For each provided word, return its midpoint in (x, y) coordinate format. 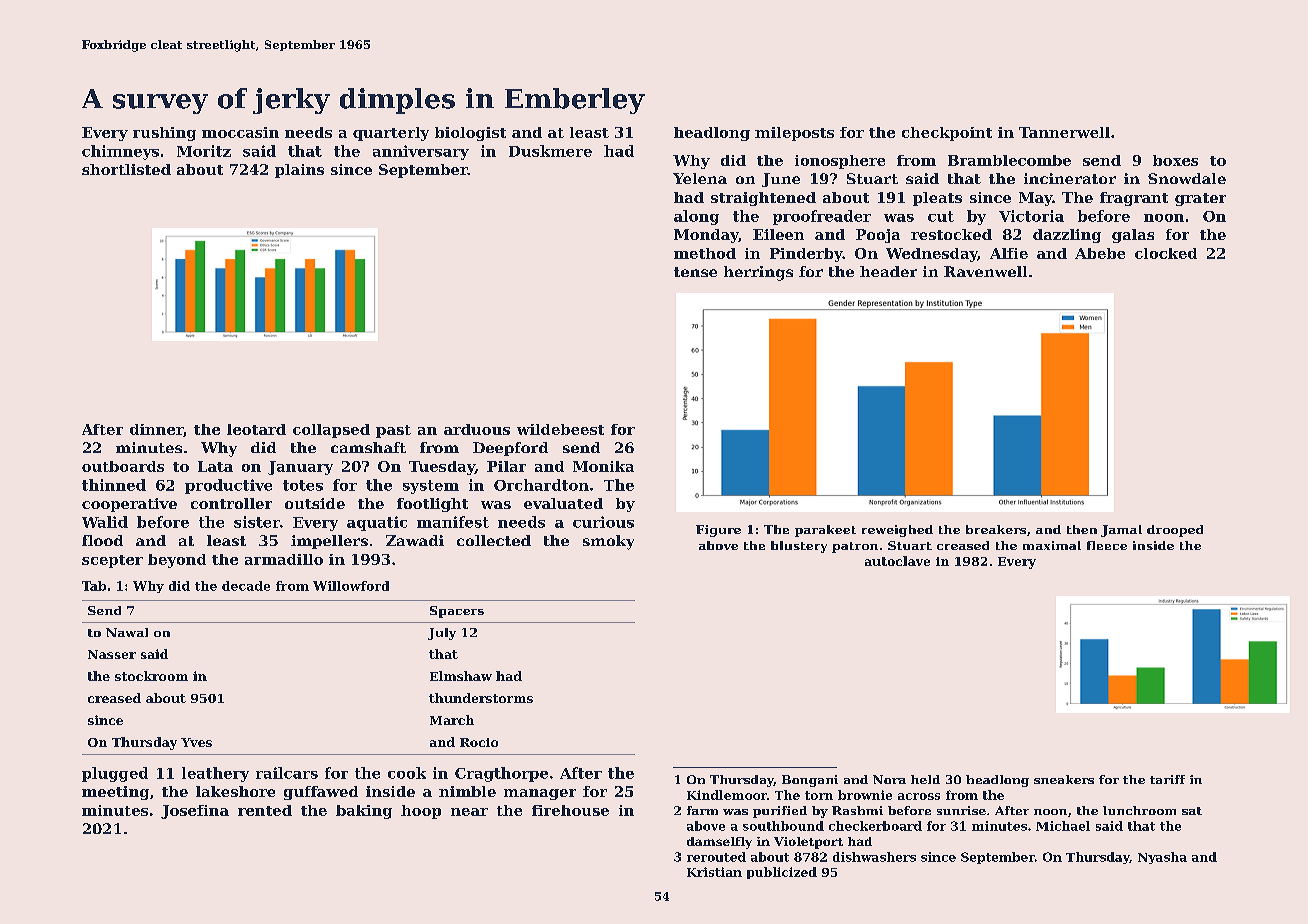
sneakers (1064, 779)
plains (299, 171)
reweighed (897, 531)
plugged (115, 774)
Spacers (457, 612)
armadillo (284, 559)
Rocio (479, 742)
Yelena (700, 178)
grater (1200, 199)
